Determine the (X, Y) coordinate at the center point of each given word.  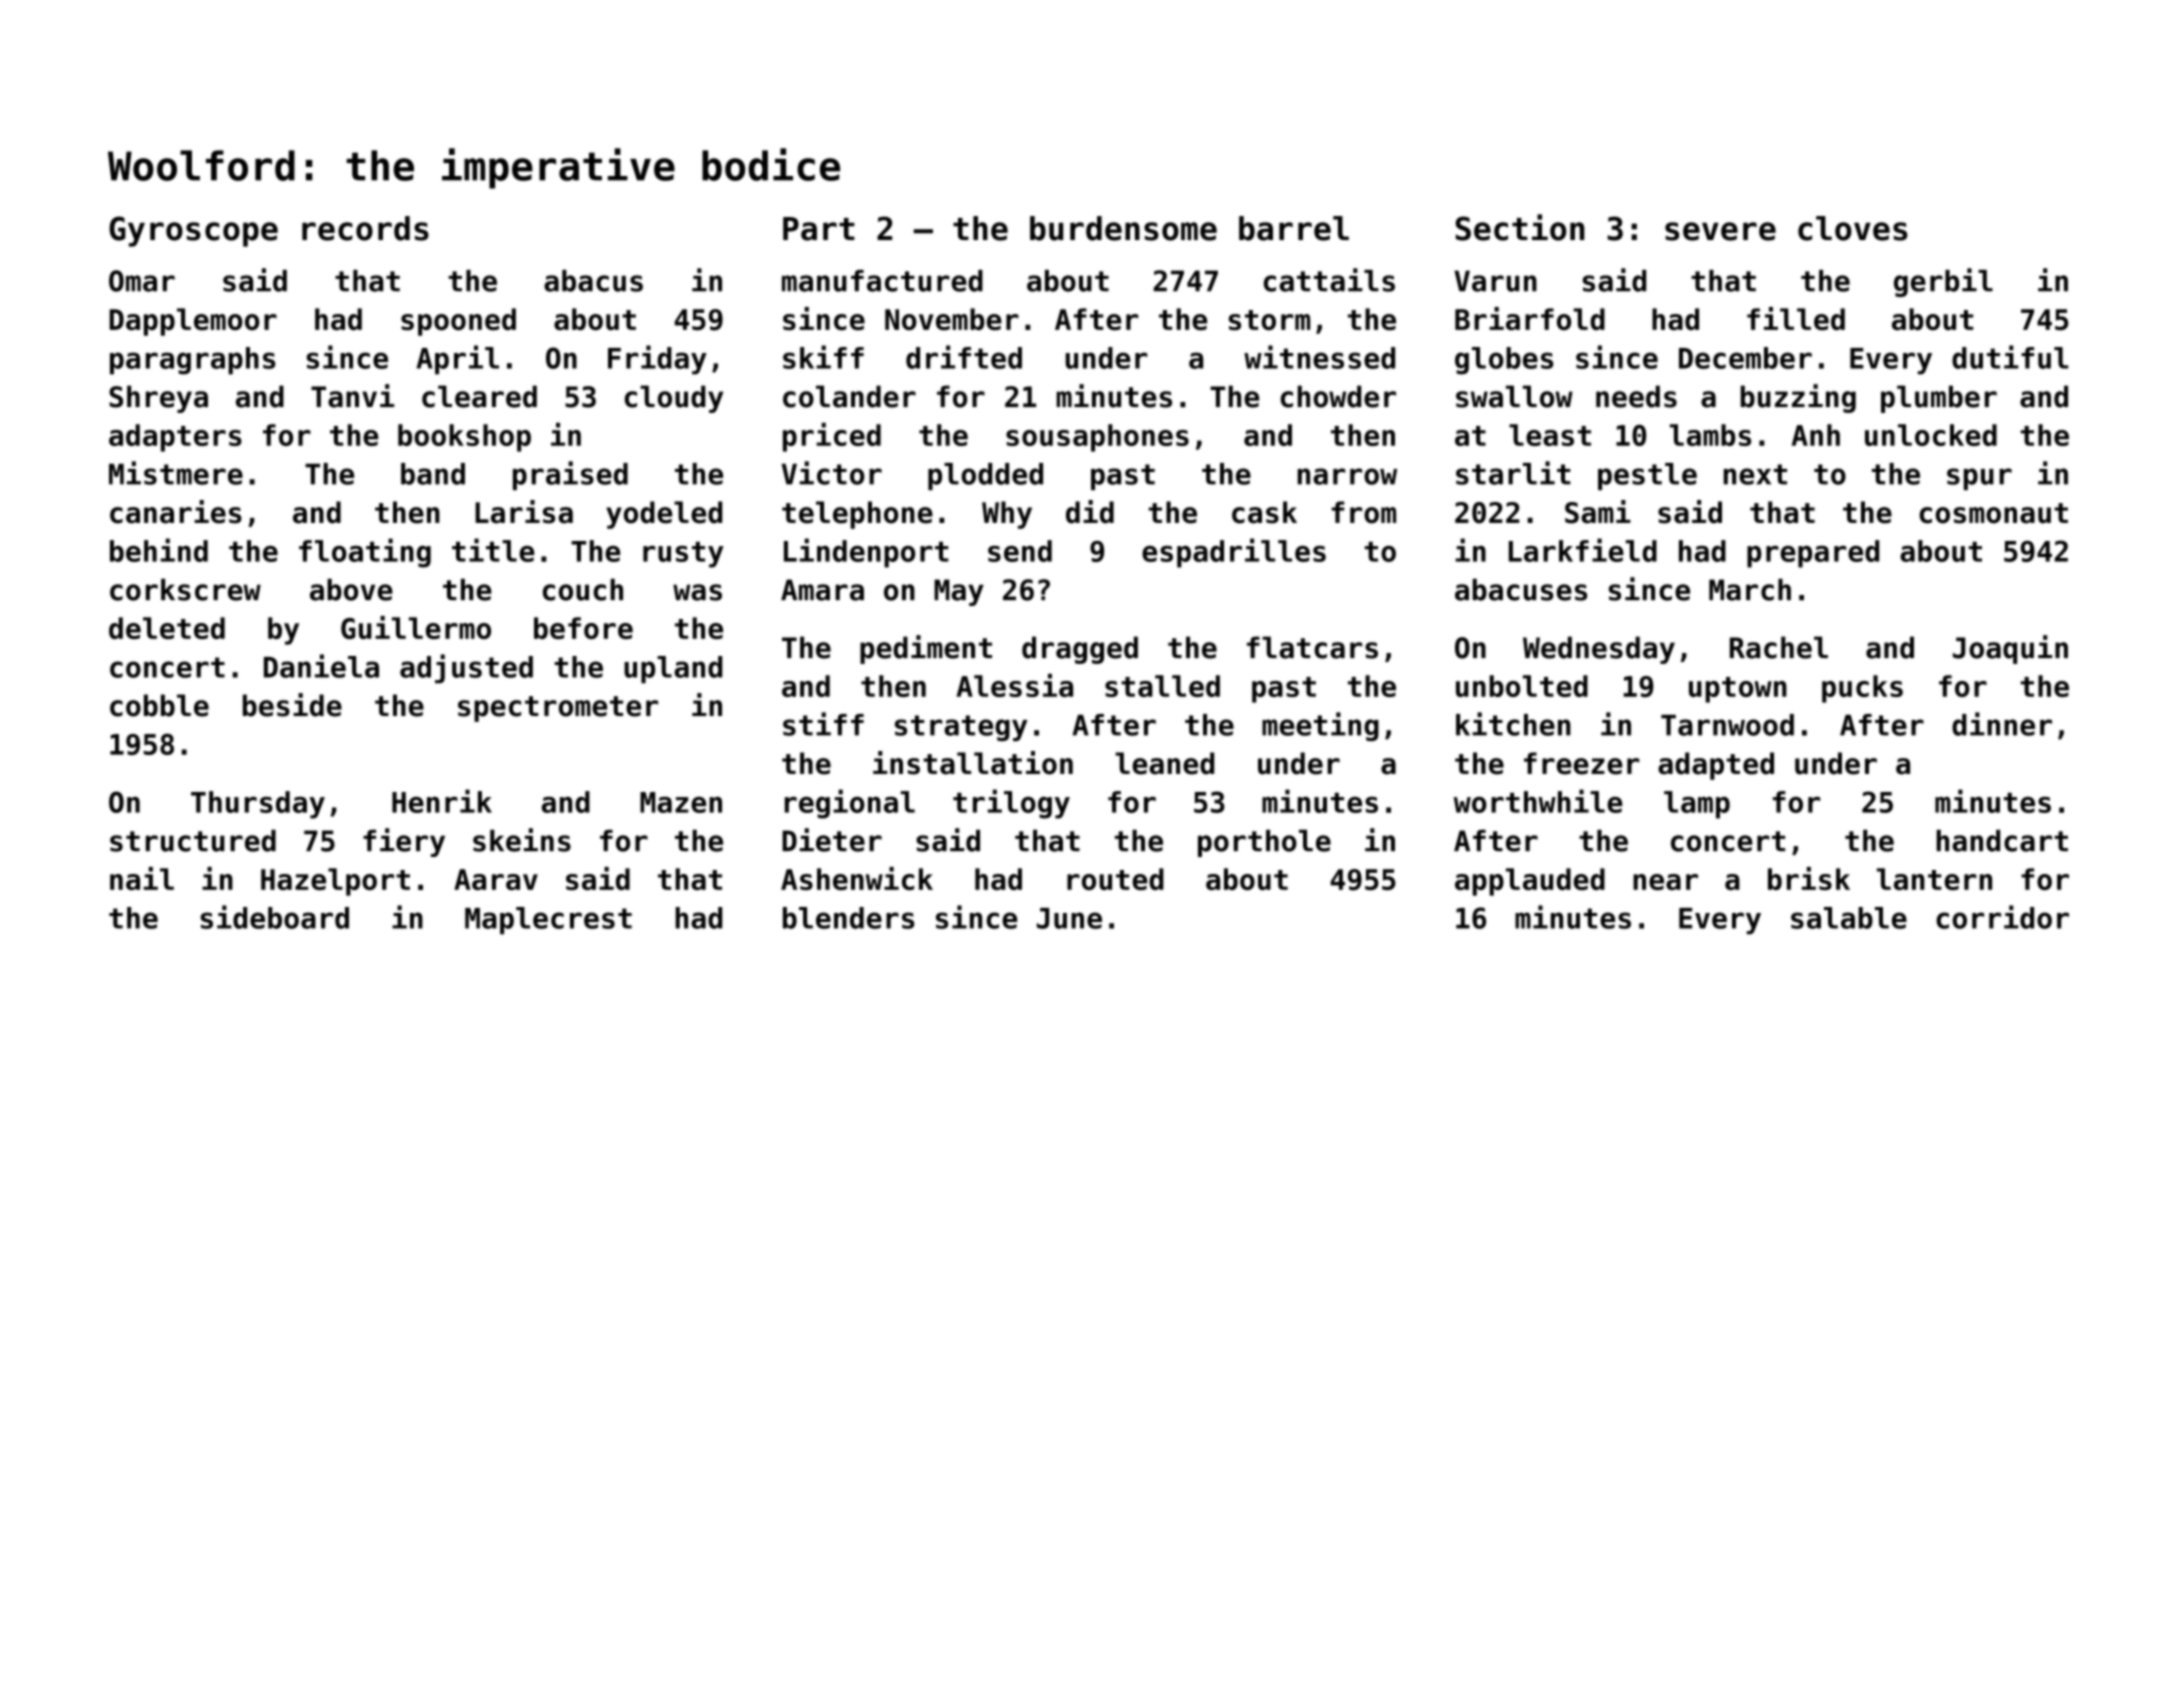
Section (1520, 227)
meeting (1320, 726)
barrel (1294, 228)
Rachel (1779, 647)
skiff (823, 357)
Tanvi (352, 396)
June (1069, 918)
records (365, 228)
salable (1849, 918)
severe (1720, 231)
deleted (167, 628)
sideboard (274, 917)
